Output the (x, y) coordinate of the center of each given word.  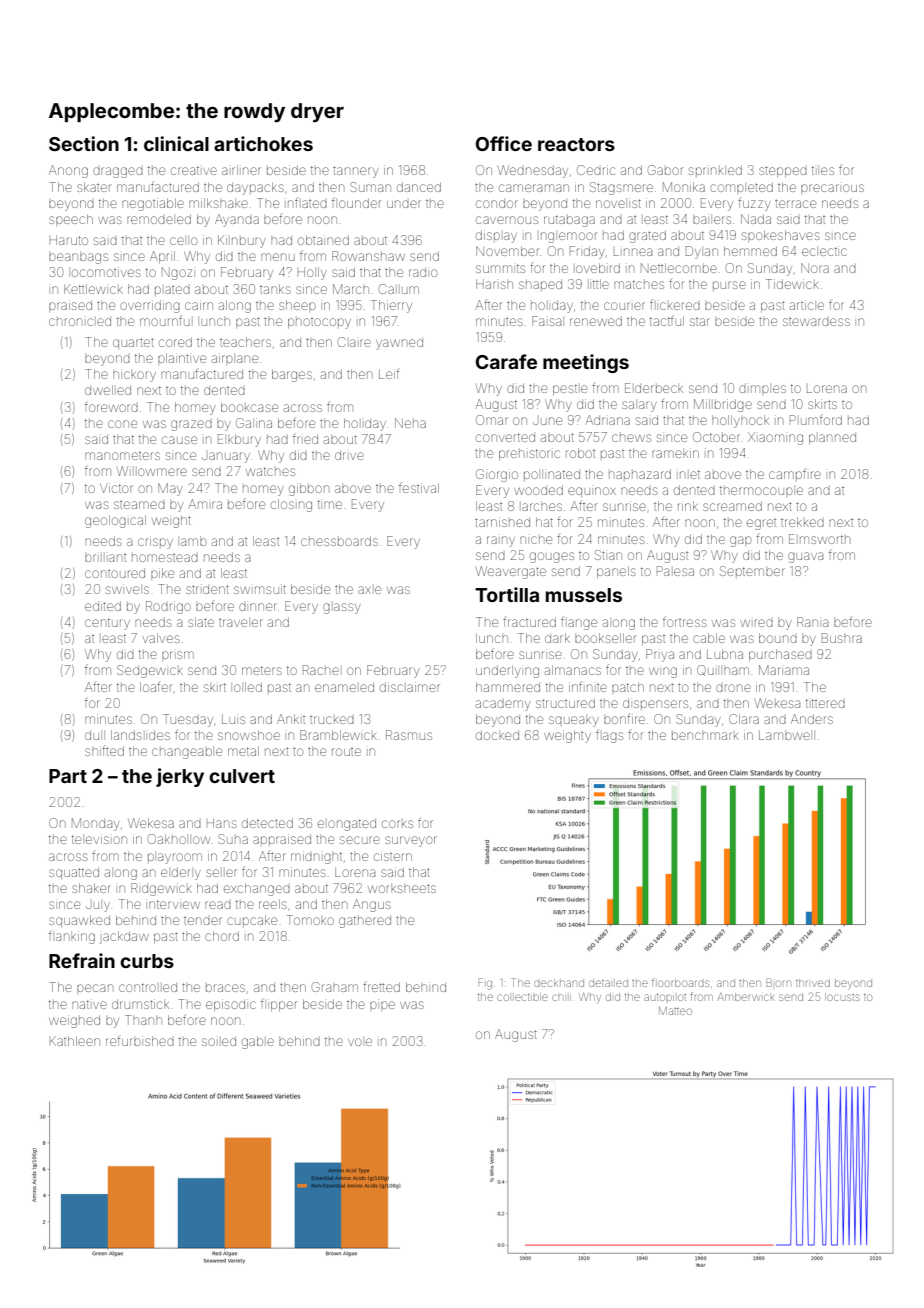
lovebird (598, 268)
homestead (165, 558)
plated (172, 290)
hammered (508, 687)
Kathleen (75, 1041)
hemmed (750, 251)
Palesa (675, 571)
